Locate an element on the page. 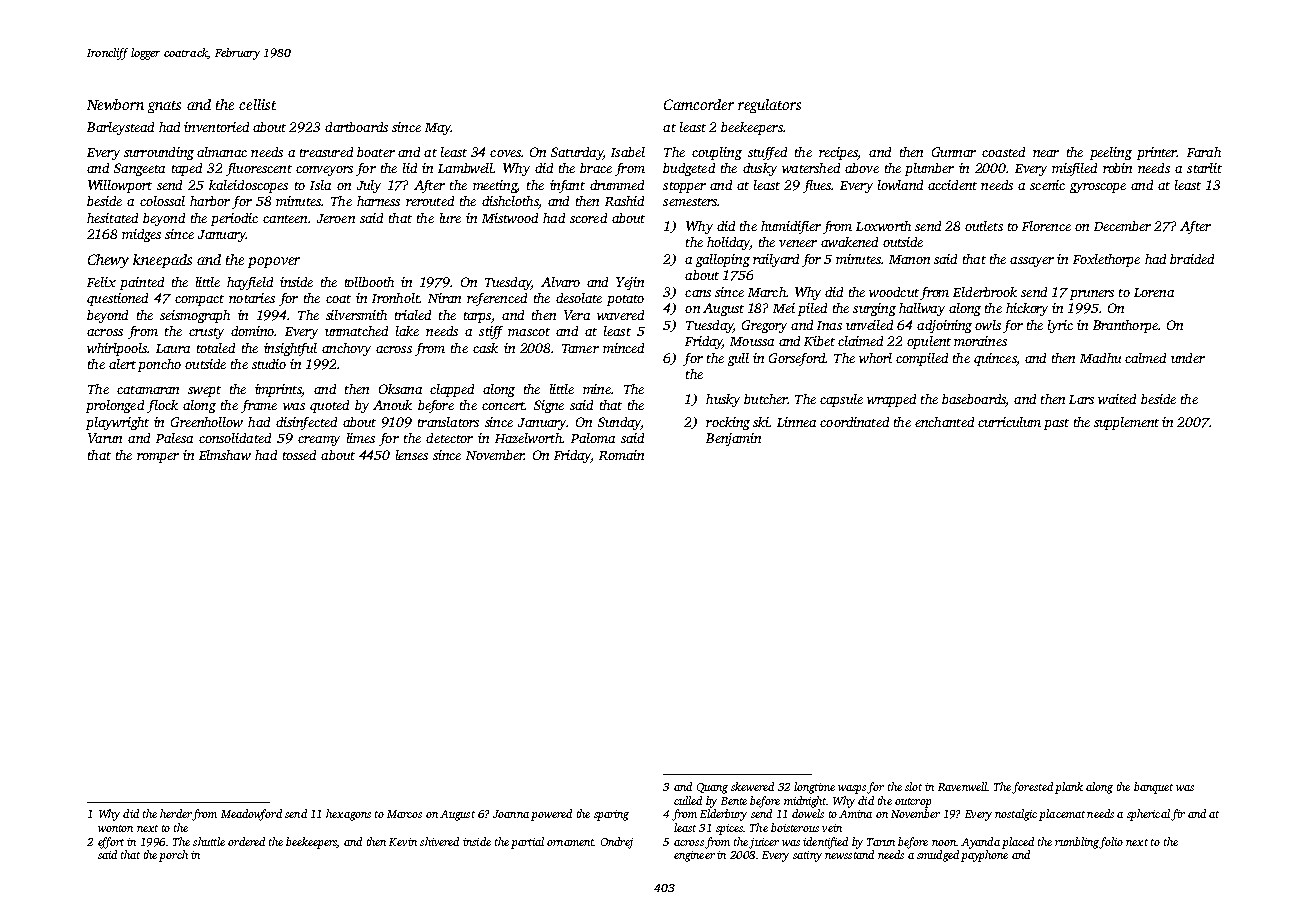 Image resolution: width=1308 pixels, height=924 pixels. prolonged is located at coordinates (115, 406).
